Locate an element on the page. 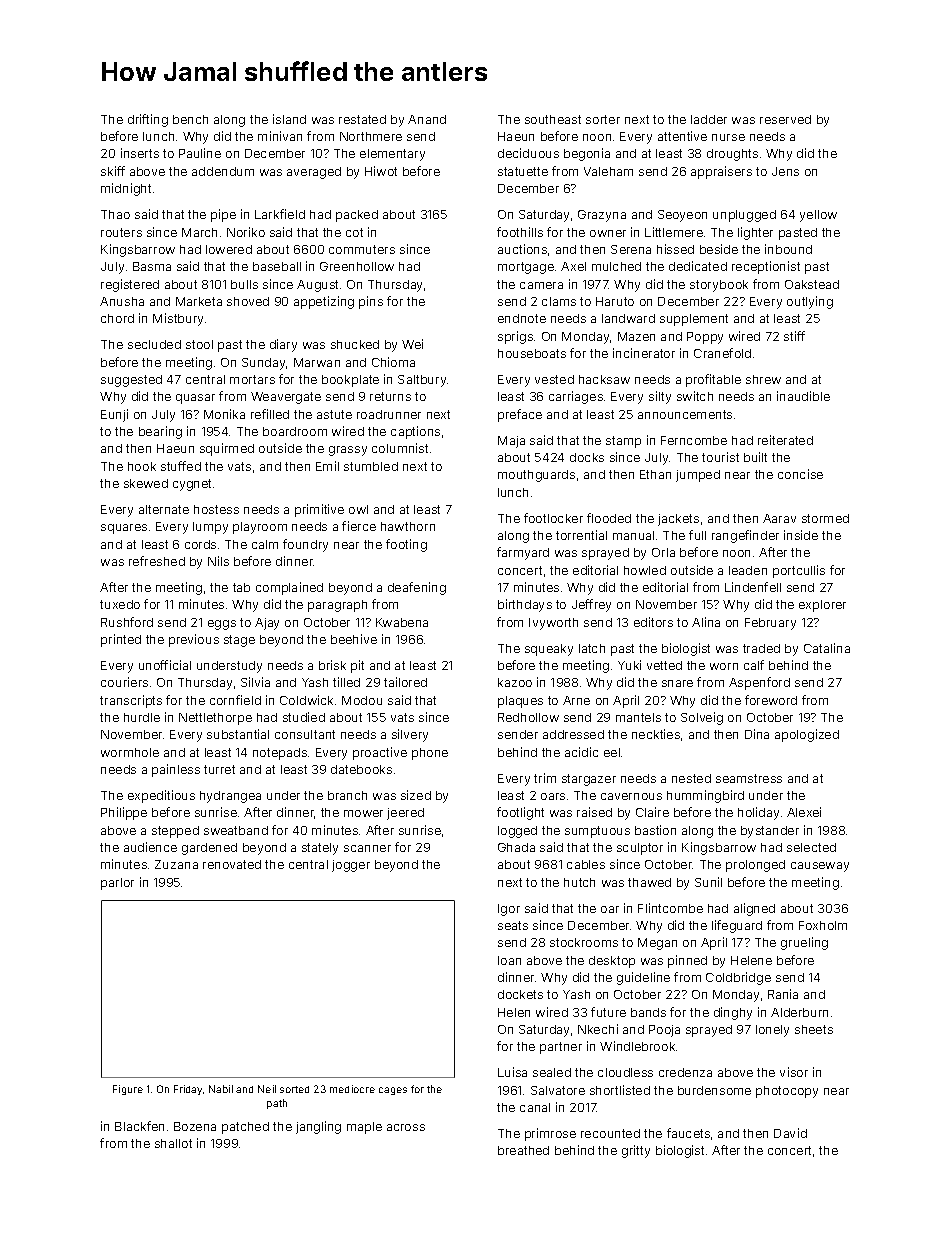 This page has height=1233, width=952. tailored is located at coordinates (405, 682).
